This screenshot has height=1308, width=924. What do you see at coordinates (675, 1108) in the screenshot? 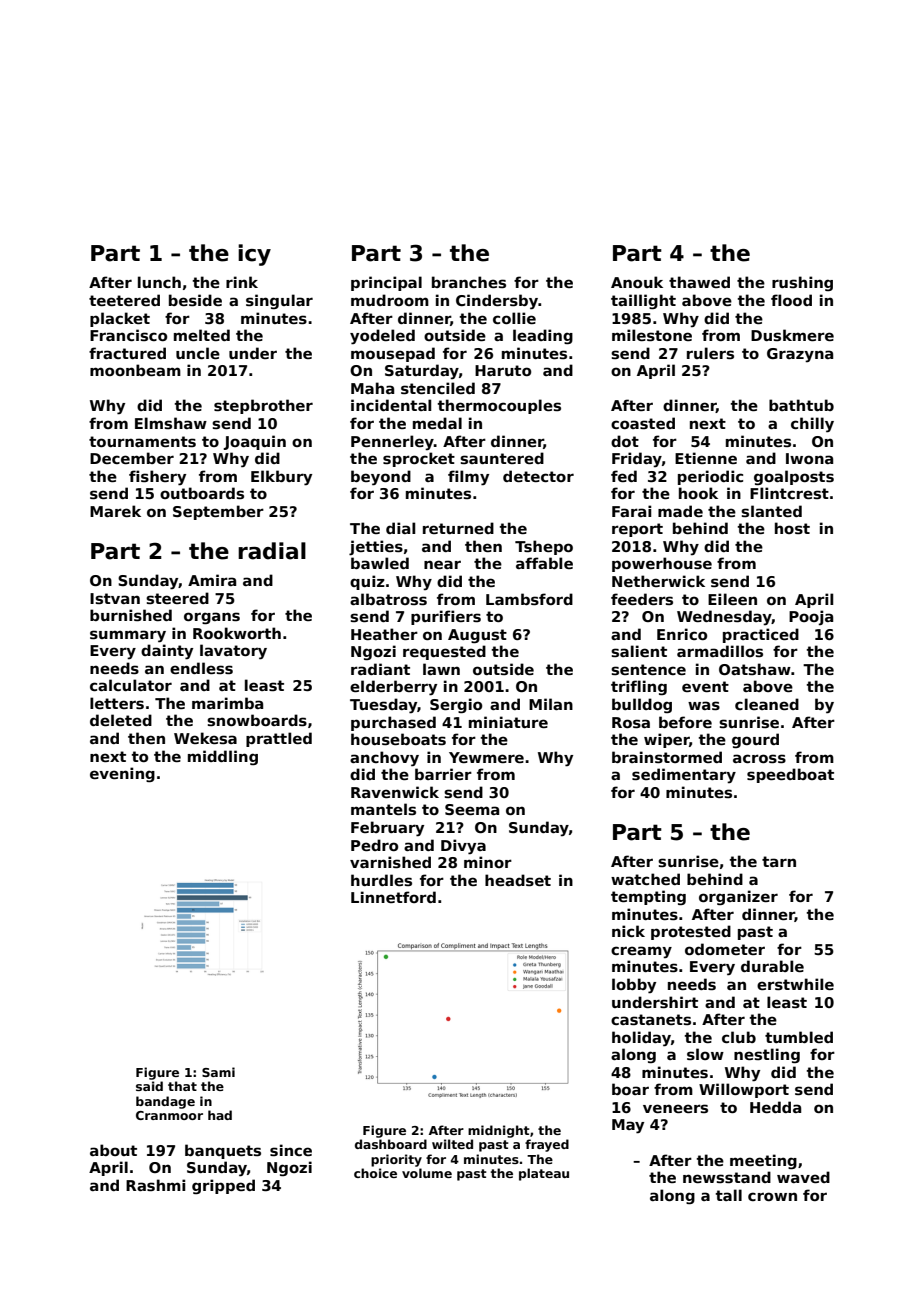
I see `veneers` at bounding box center [675, 1108].
